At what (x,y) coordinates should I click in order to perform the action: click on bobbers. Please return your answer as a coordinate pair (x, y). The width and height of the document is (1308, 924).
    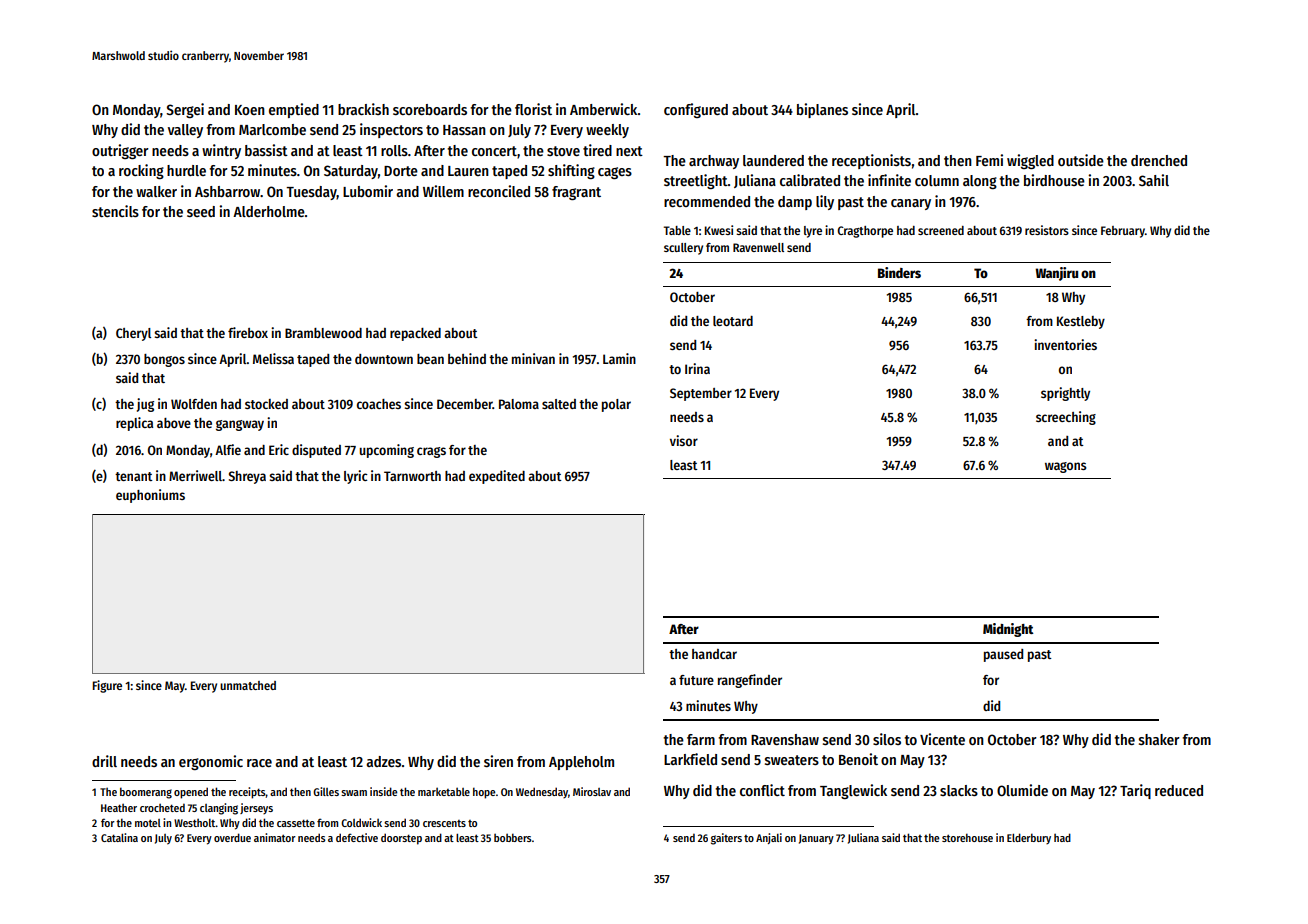
    Looking at the image, I should click on (513, 837).
